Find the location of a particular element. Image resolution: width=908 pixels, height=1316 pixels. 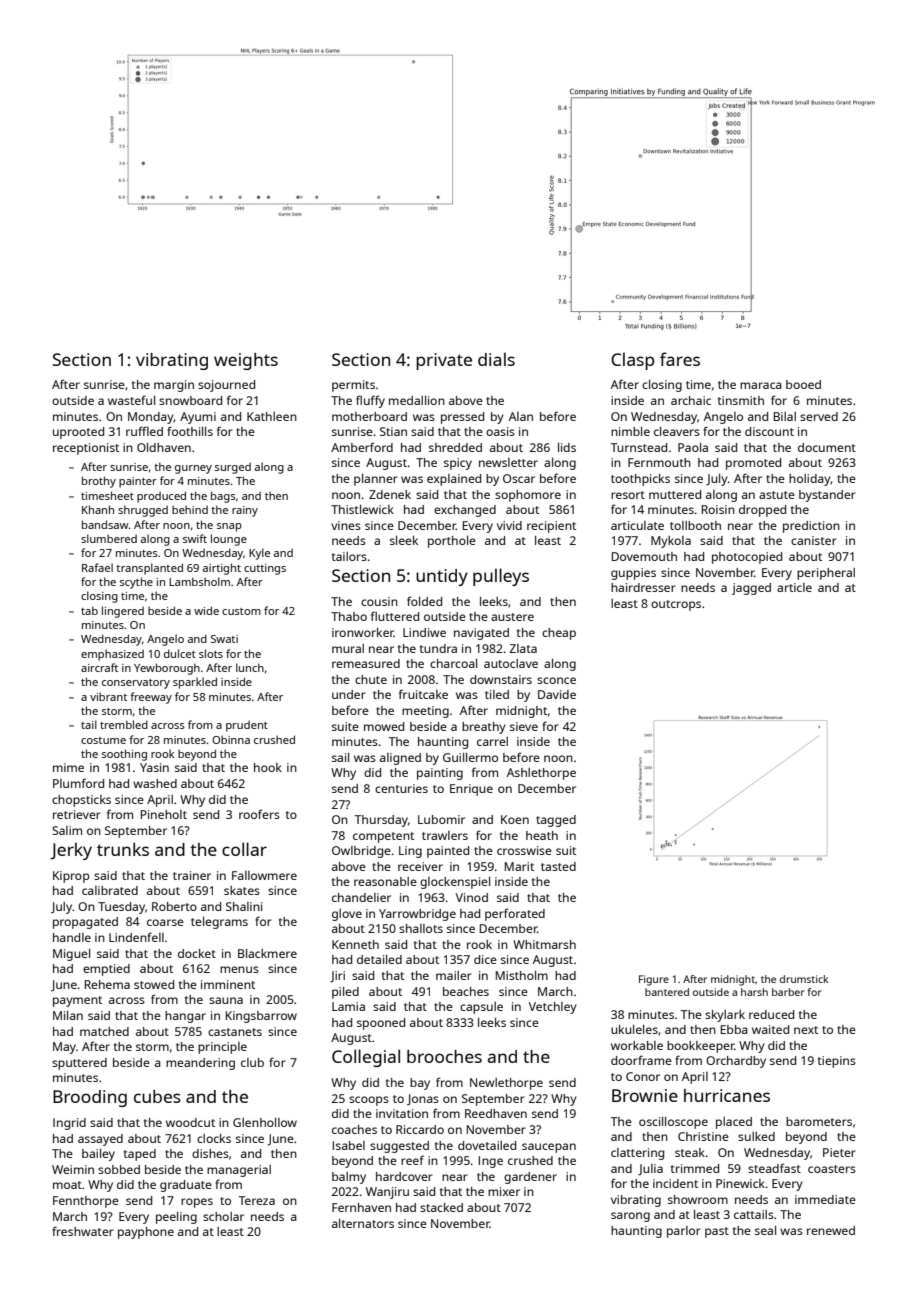

brooches is located at coordinates (444, 1056).
